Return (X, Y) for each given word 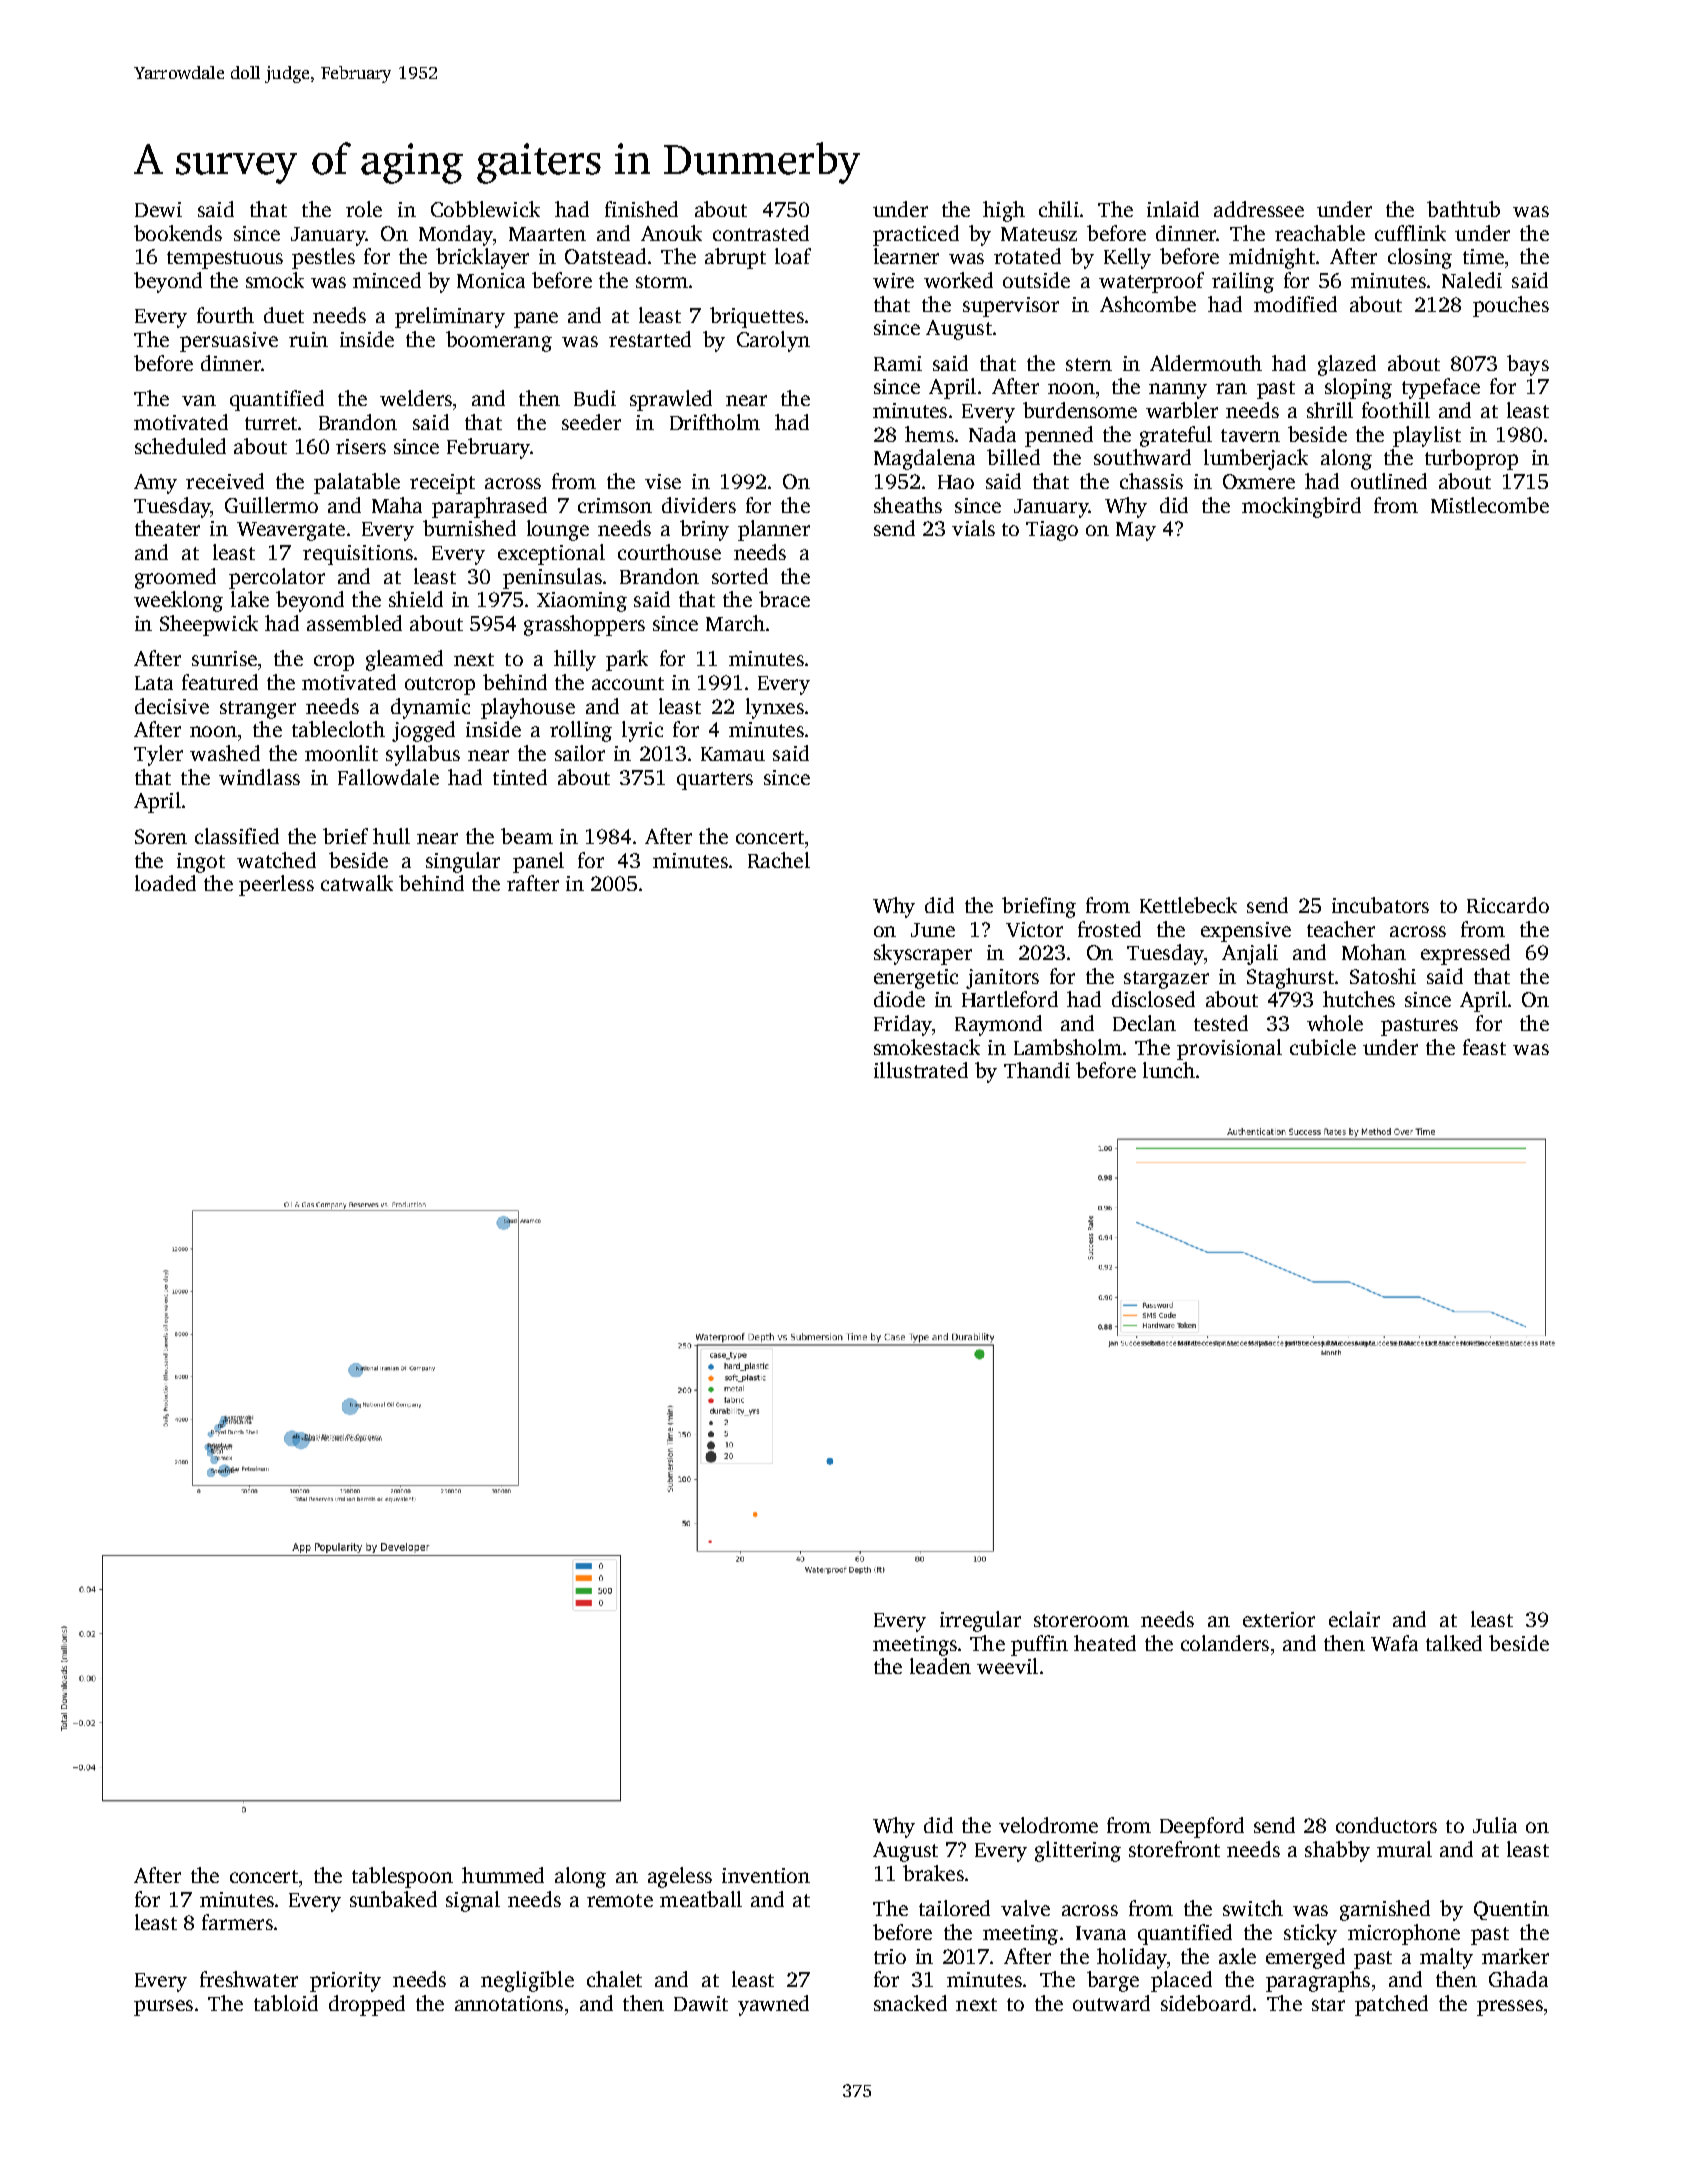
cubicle (1323, 1047)
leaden (940, 1666)
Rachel (779, 860)
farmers (237, 1922)
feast (1484, 1047)
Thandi (1037, 1070)
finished (641, 209)
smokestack (927, 1047)
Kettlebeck (1188, 905)
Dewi (158, 209)
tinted (520, 777)
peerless (276, 885)
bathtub (1463, 209)
